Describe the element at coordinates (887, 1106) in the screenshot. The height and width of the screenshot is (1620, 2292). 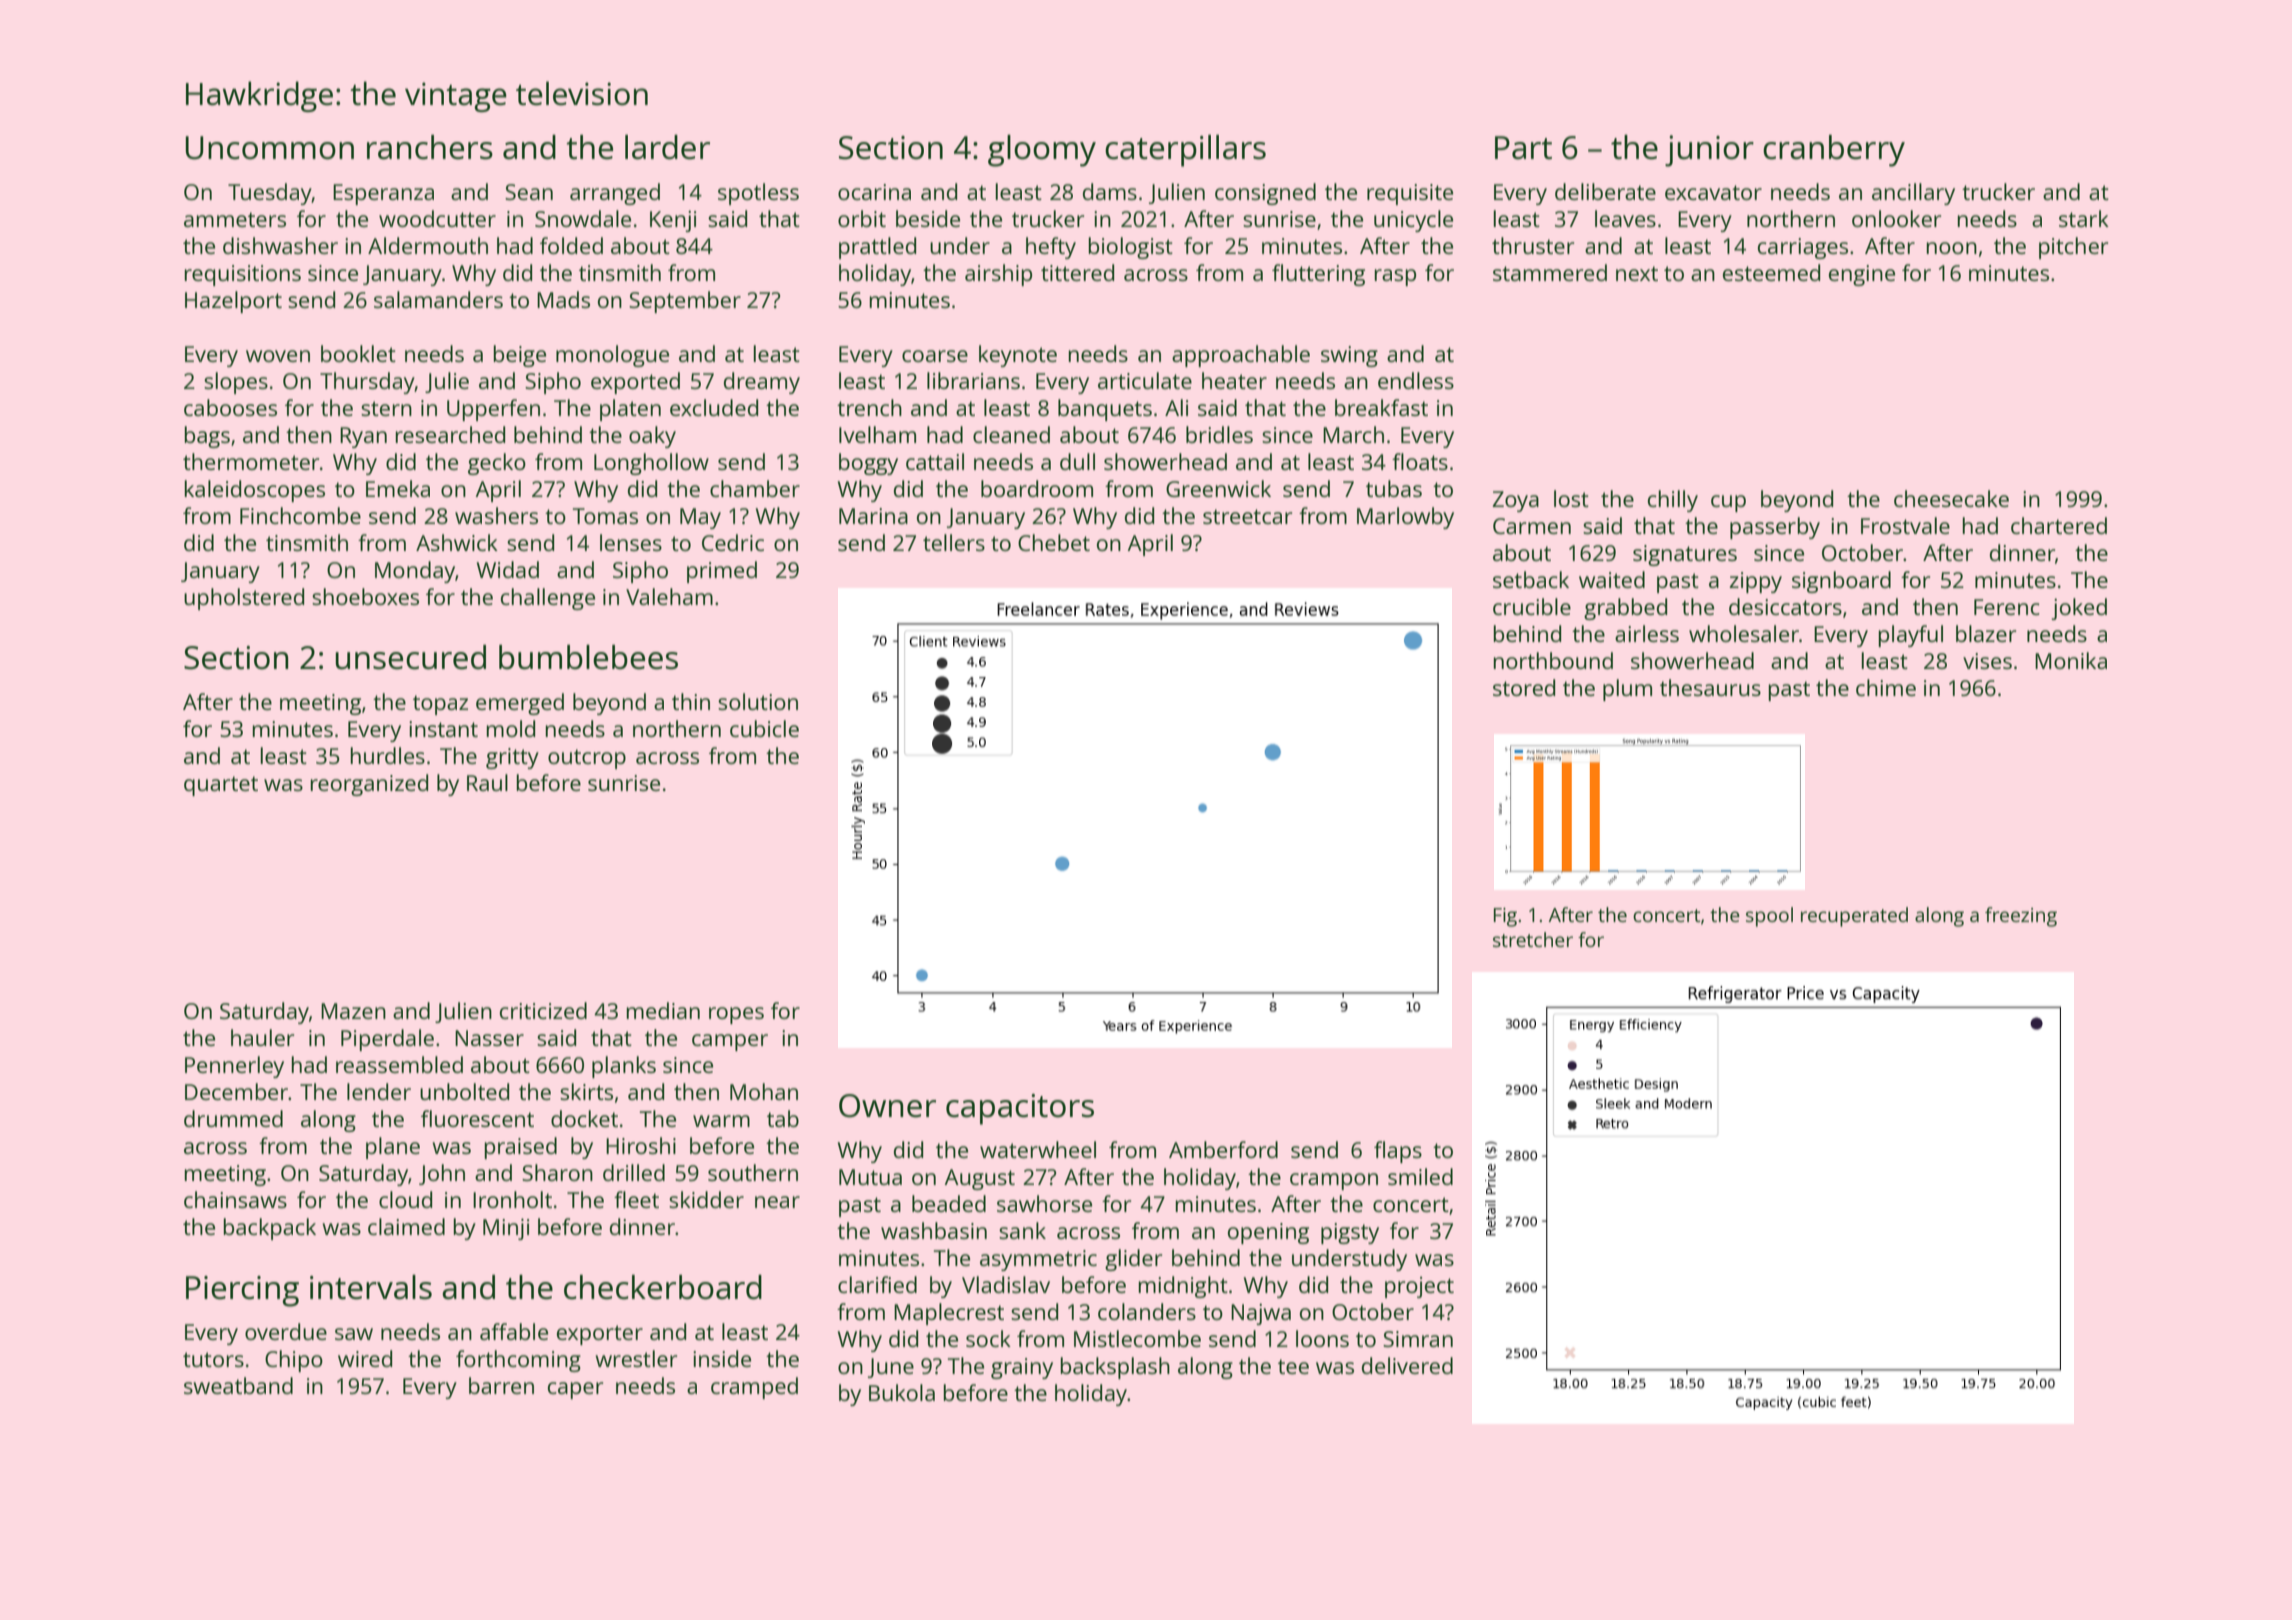
I see `Owner` at that location.
